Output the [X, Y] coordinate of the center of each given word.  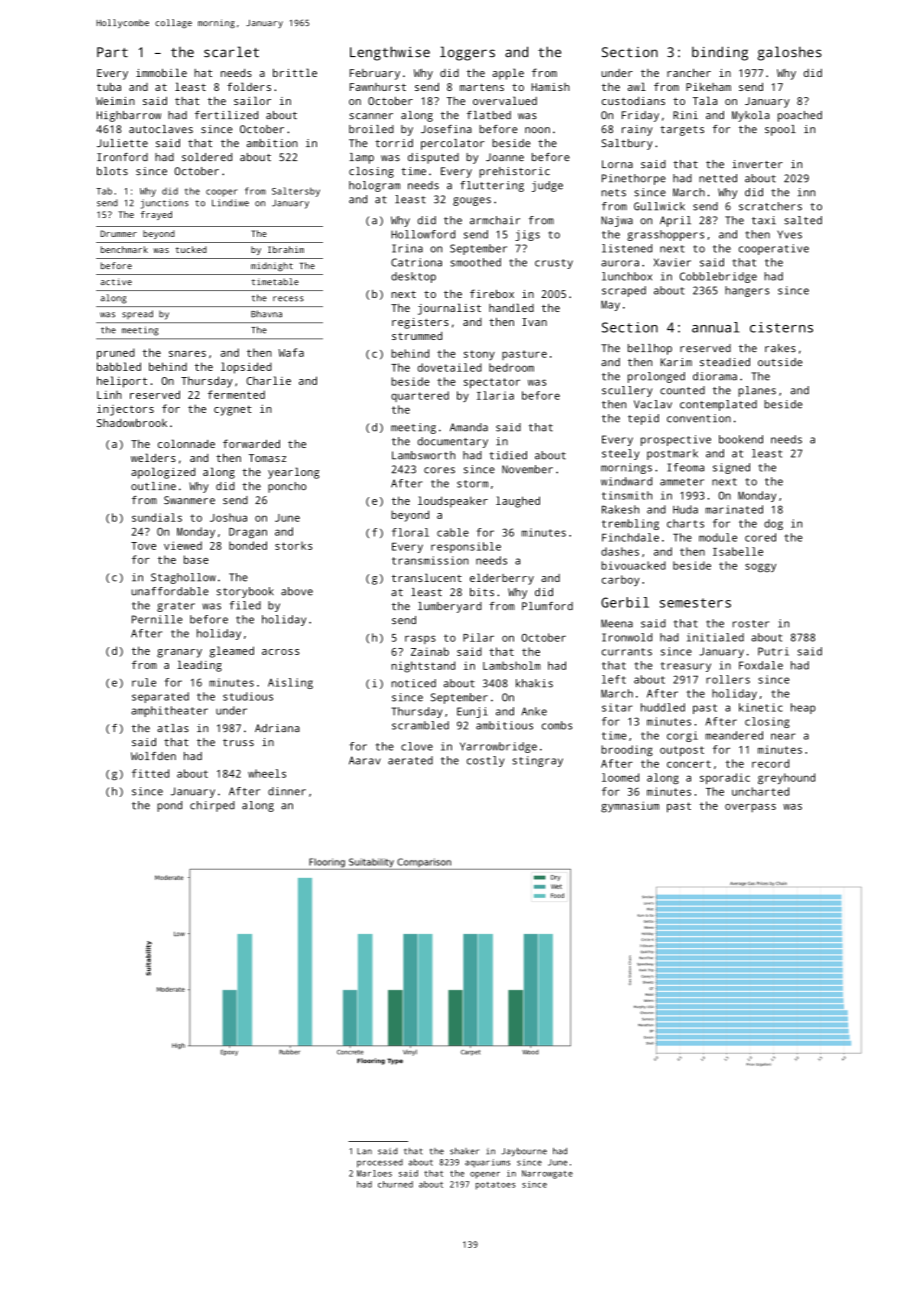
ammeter [682, 482]
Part [112, 52]
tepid [643, 419]
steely [620, 454]
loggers [467, 53]
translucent [427, 577]
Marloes [374, 1173]
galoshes [789, 53]
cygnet [233, 410]
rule [144, 682]
